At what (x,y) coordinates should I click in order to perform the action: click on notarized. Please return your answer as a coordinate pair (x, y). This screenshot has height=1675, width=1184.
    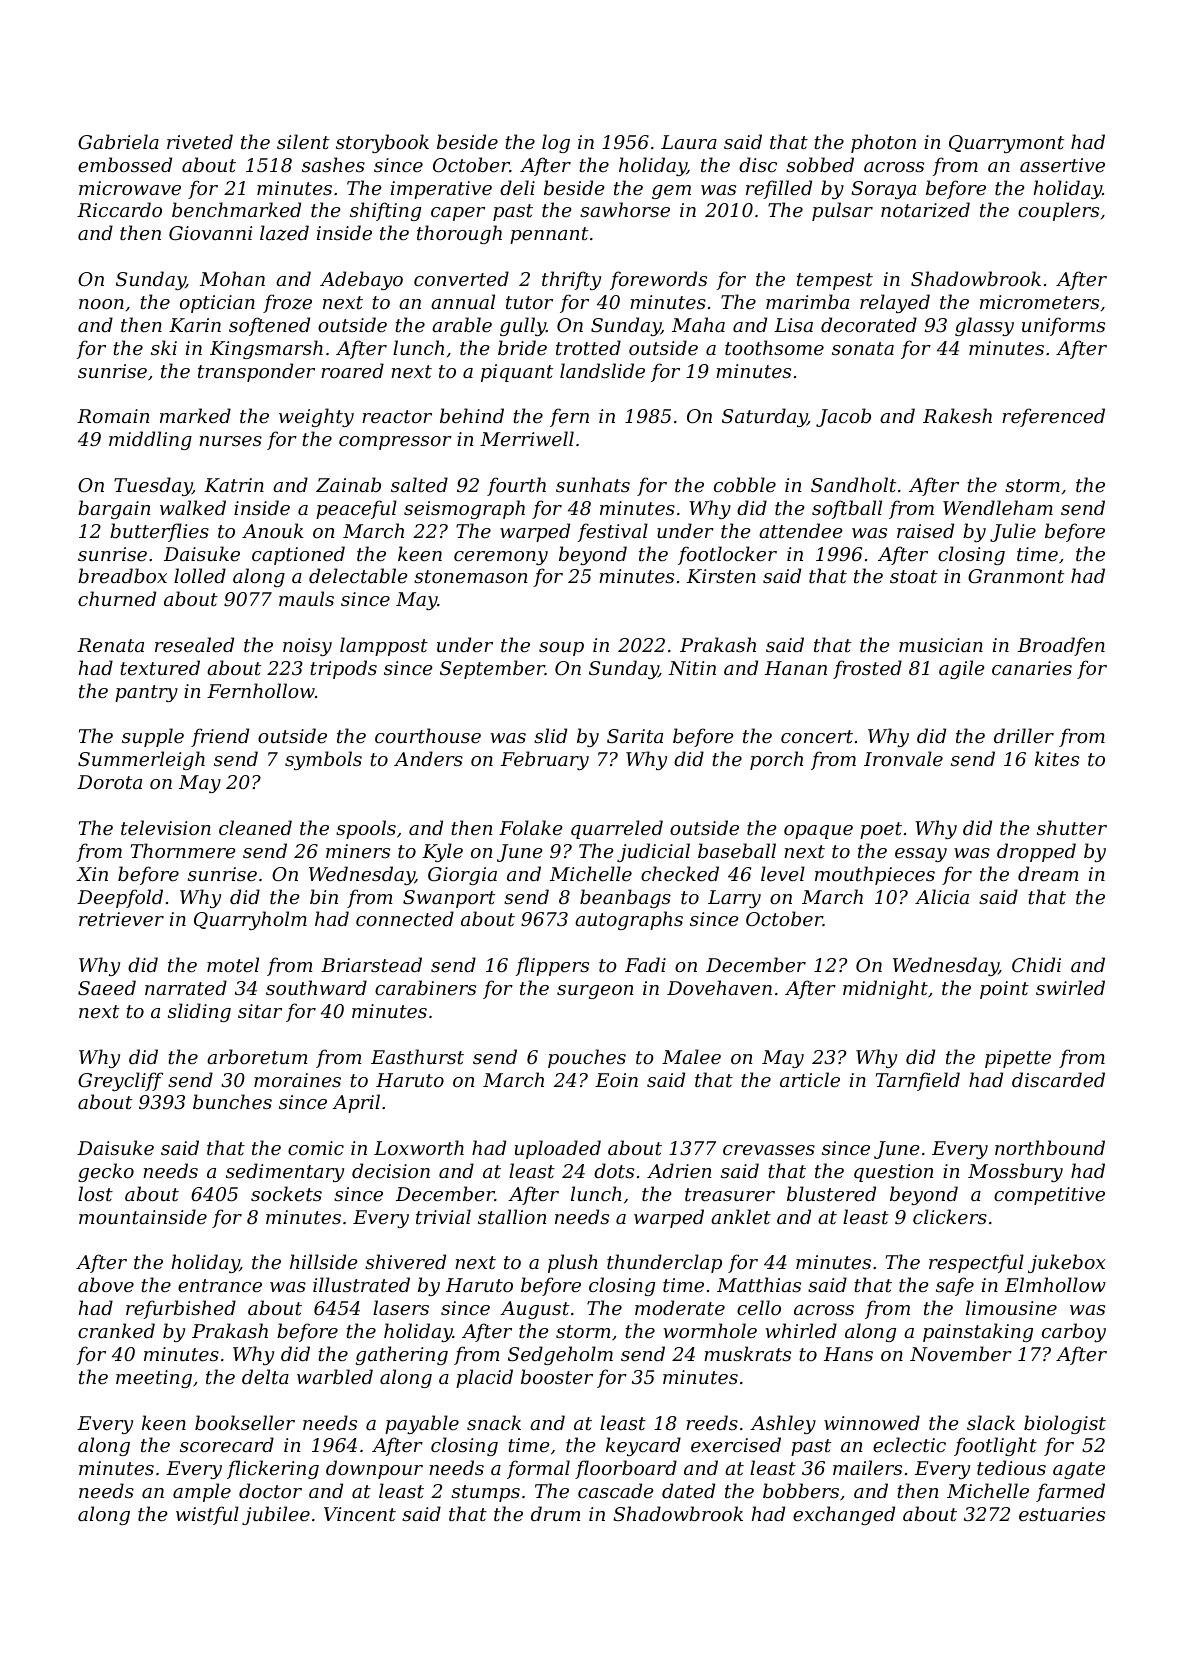
    Looking at the image, I should click on (925, 210).
